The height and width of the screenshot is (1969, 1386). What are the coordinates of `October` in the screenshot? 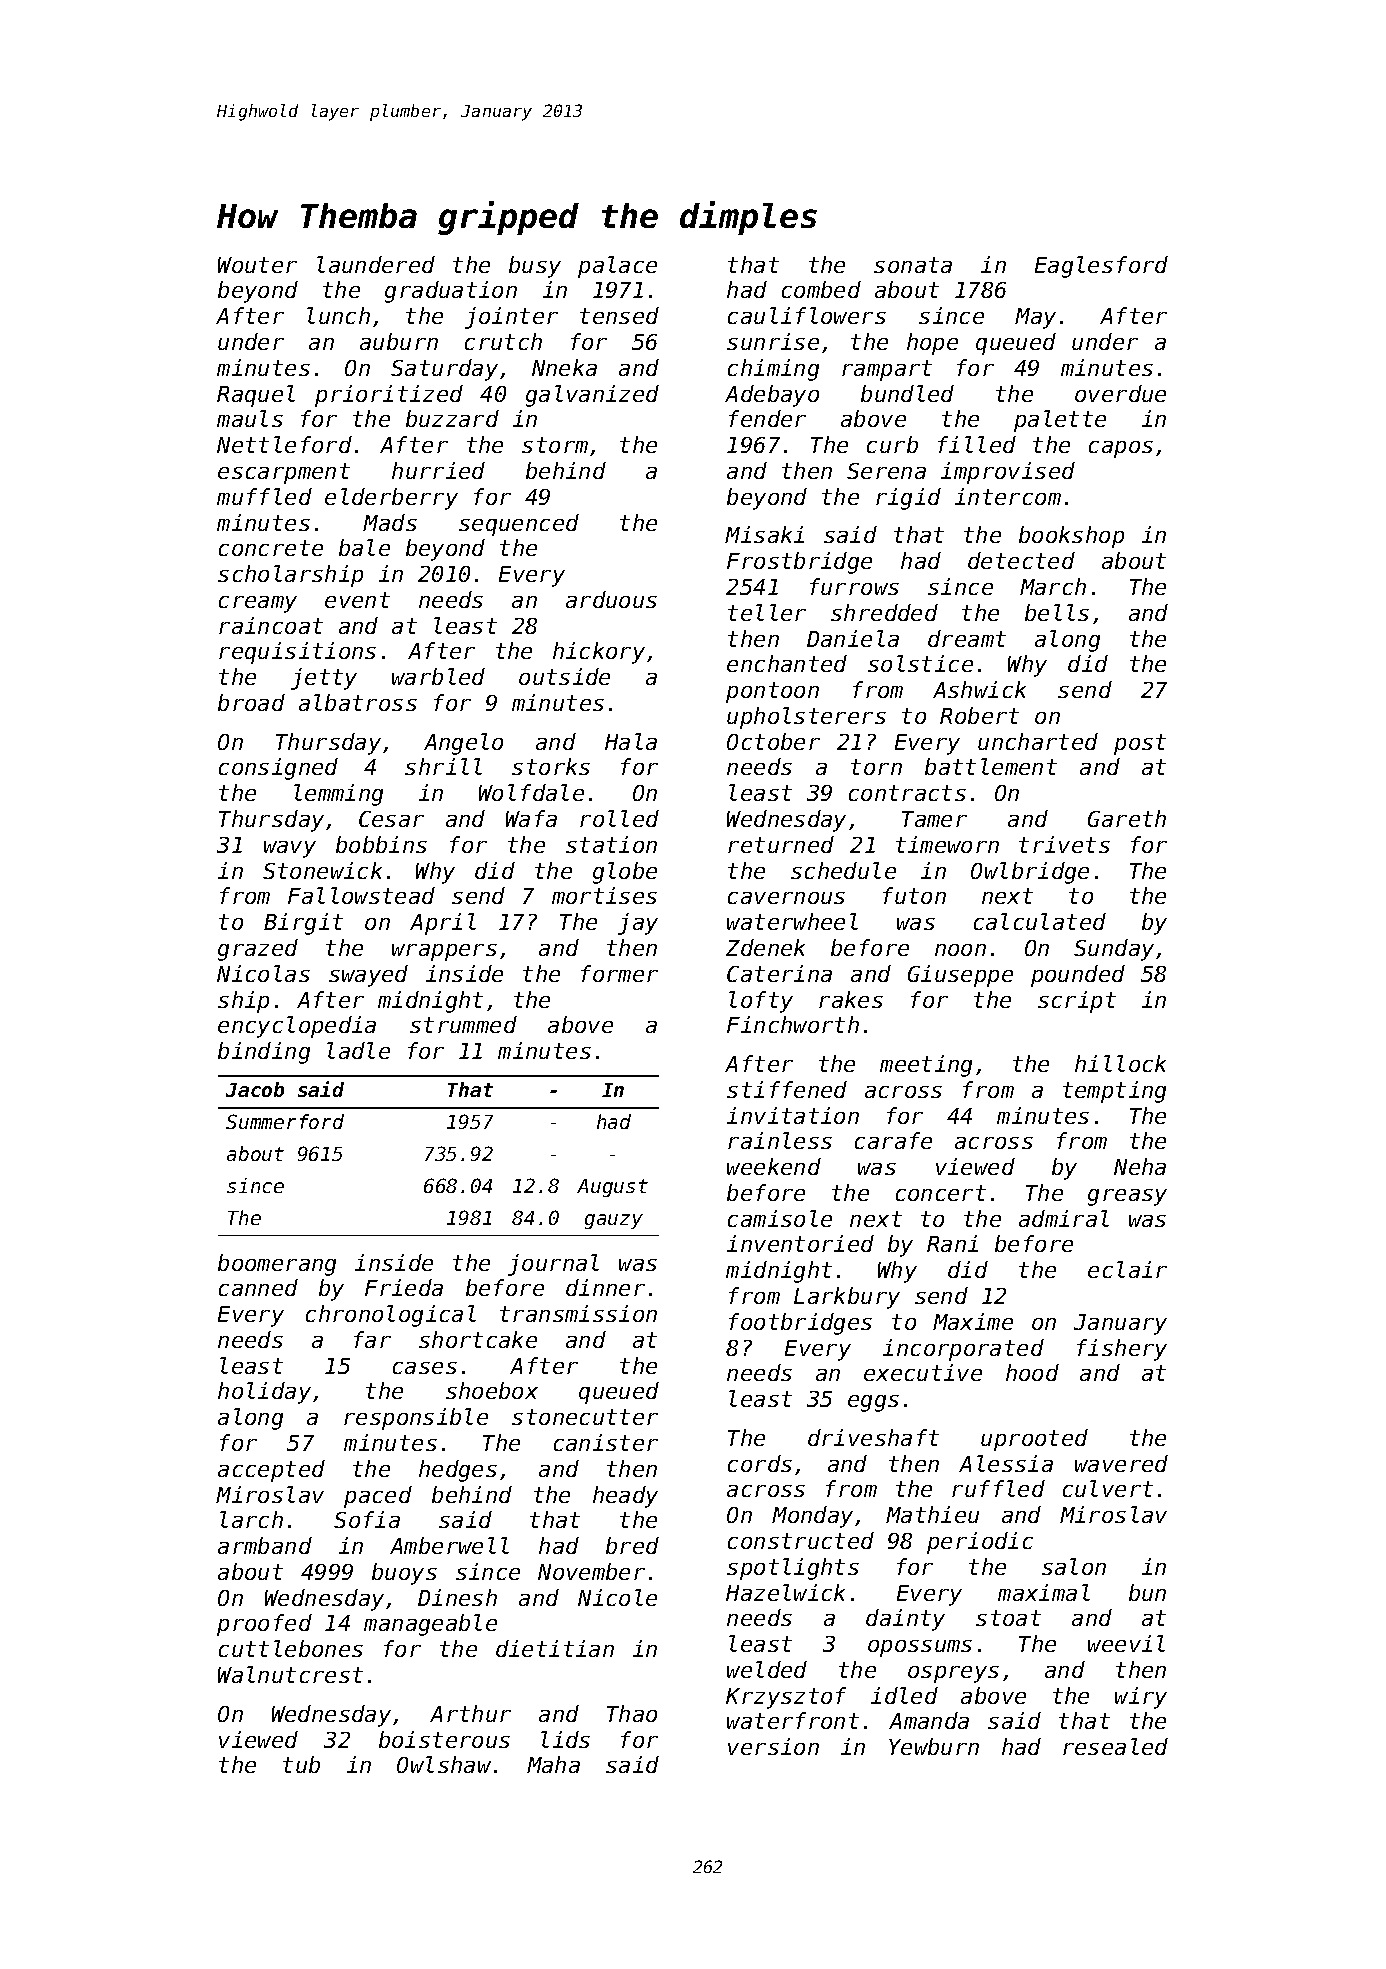 It's located at (773, 741).
